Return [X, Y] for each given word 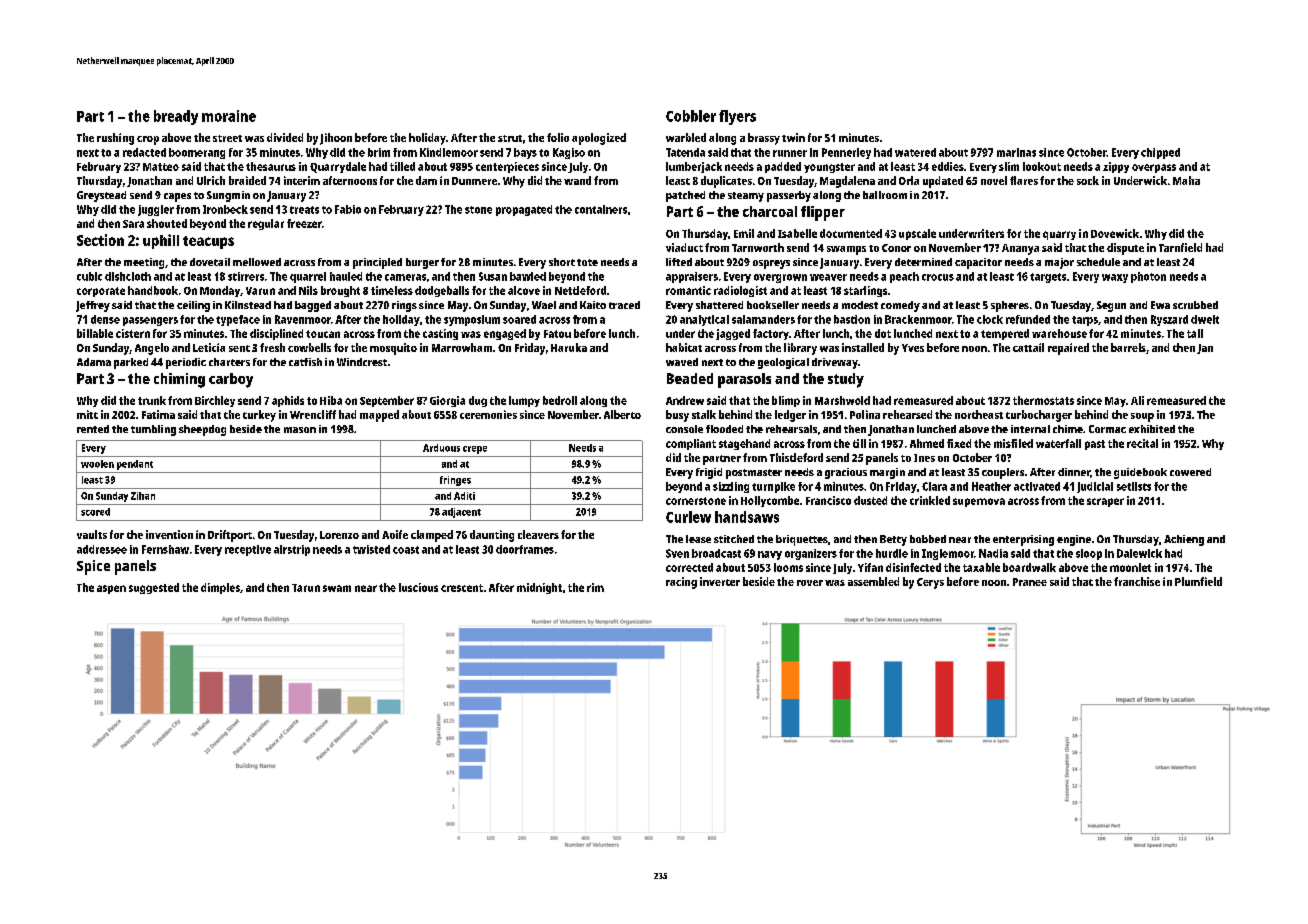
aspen [111, 589]
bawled [528, 276]
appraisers [692, 277]
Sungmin [228, 196]
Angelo [152, 349]
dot [883, 333]
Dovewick [1115, 233]
